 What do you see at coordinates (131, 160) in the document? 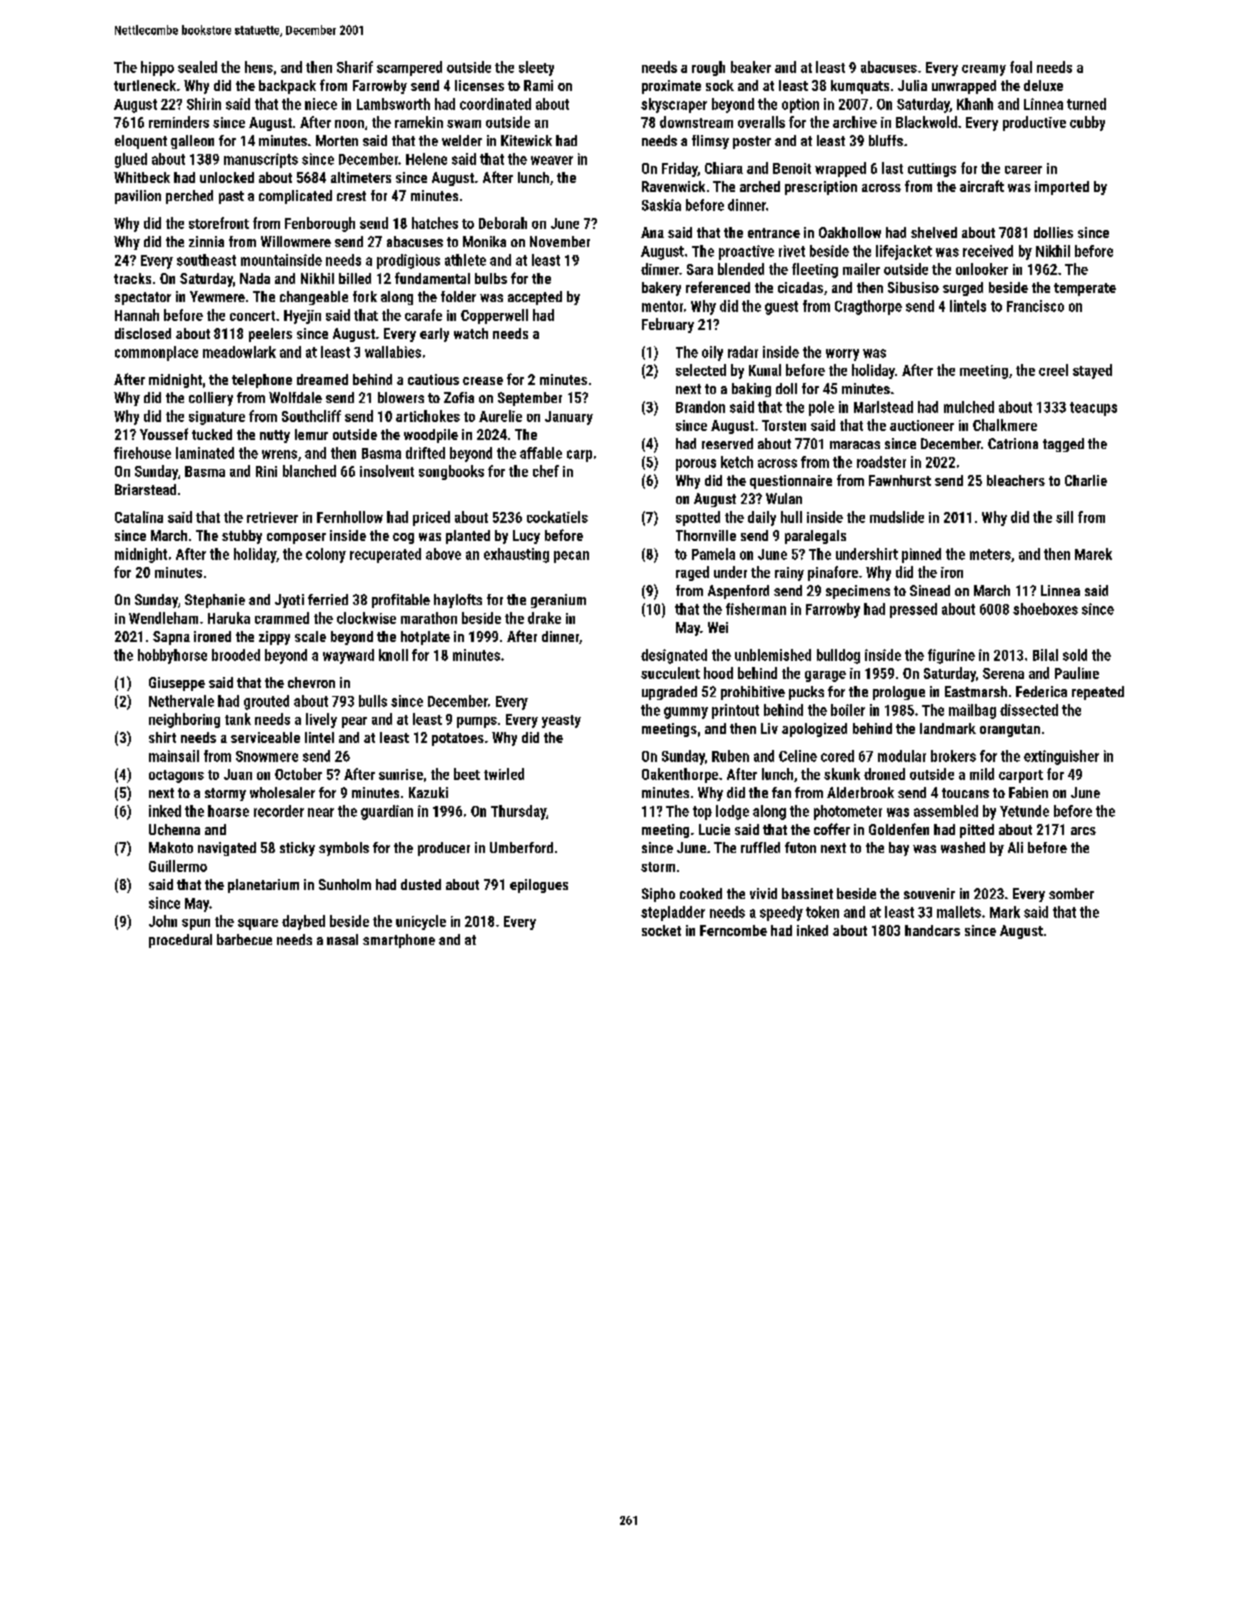
I see `glued` at bounding box center [131, 160].
